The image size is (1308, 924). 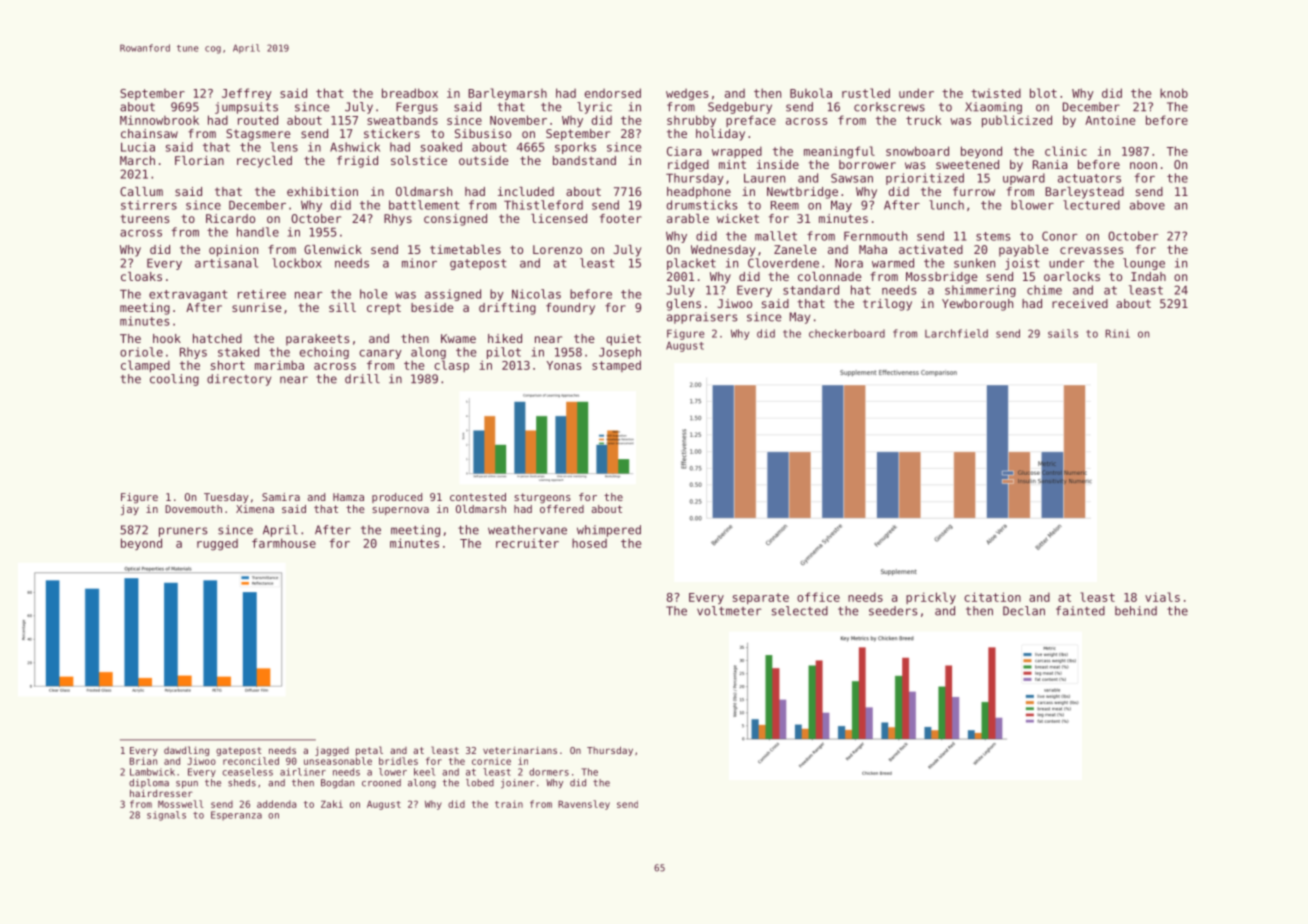 I want to click on appraisers, so click(x=702, y=318).
